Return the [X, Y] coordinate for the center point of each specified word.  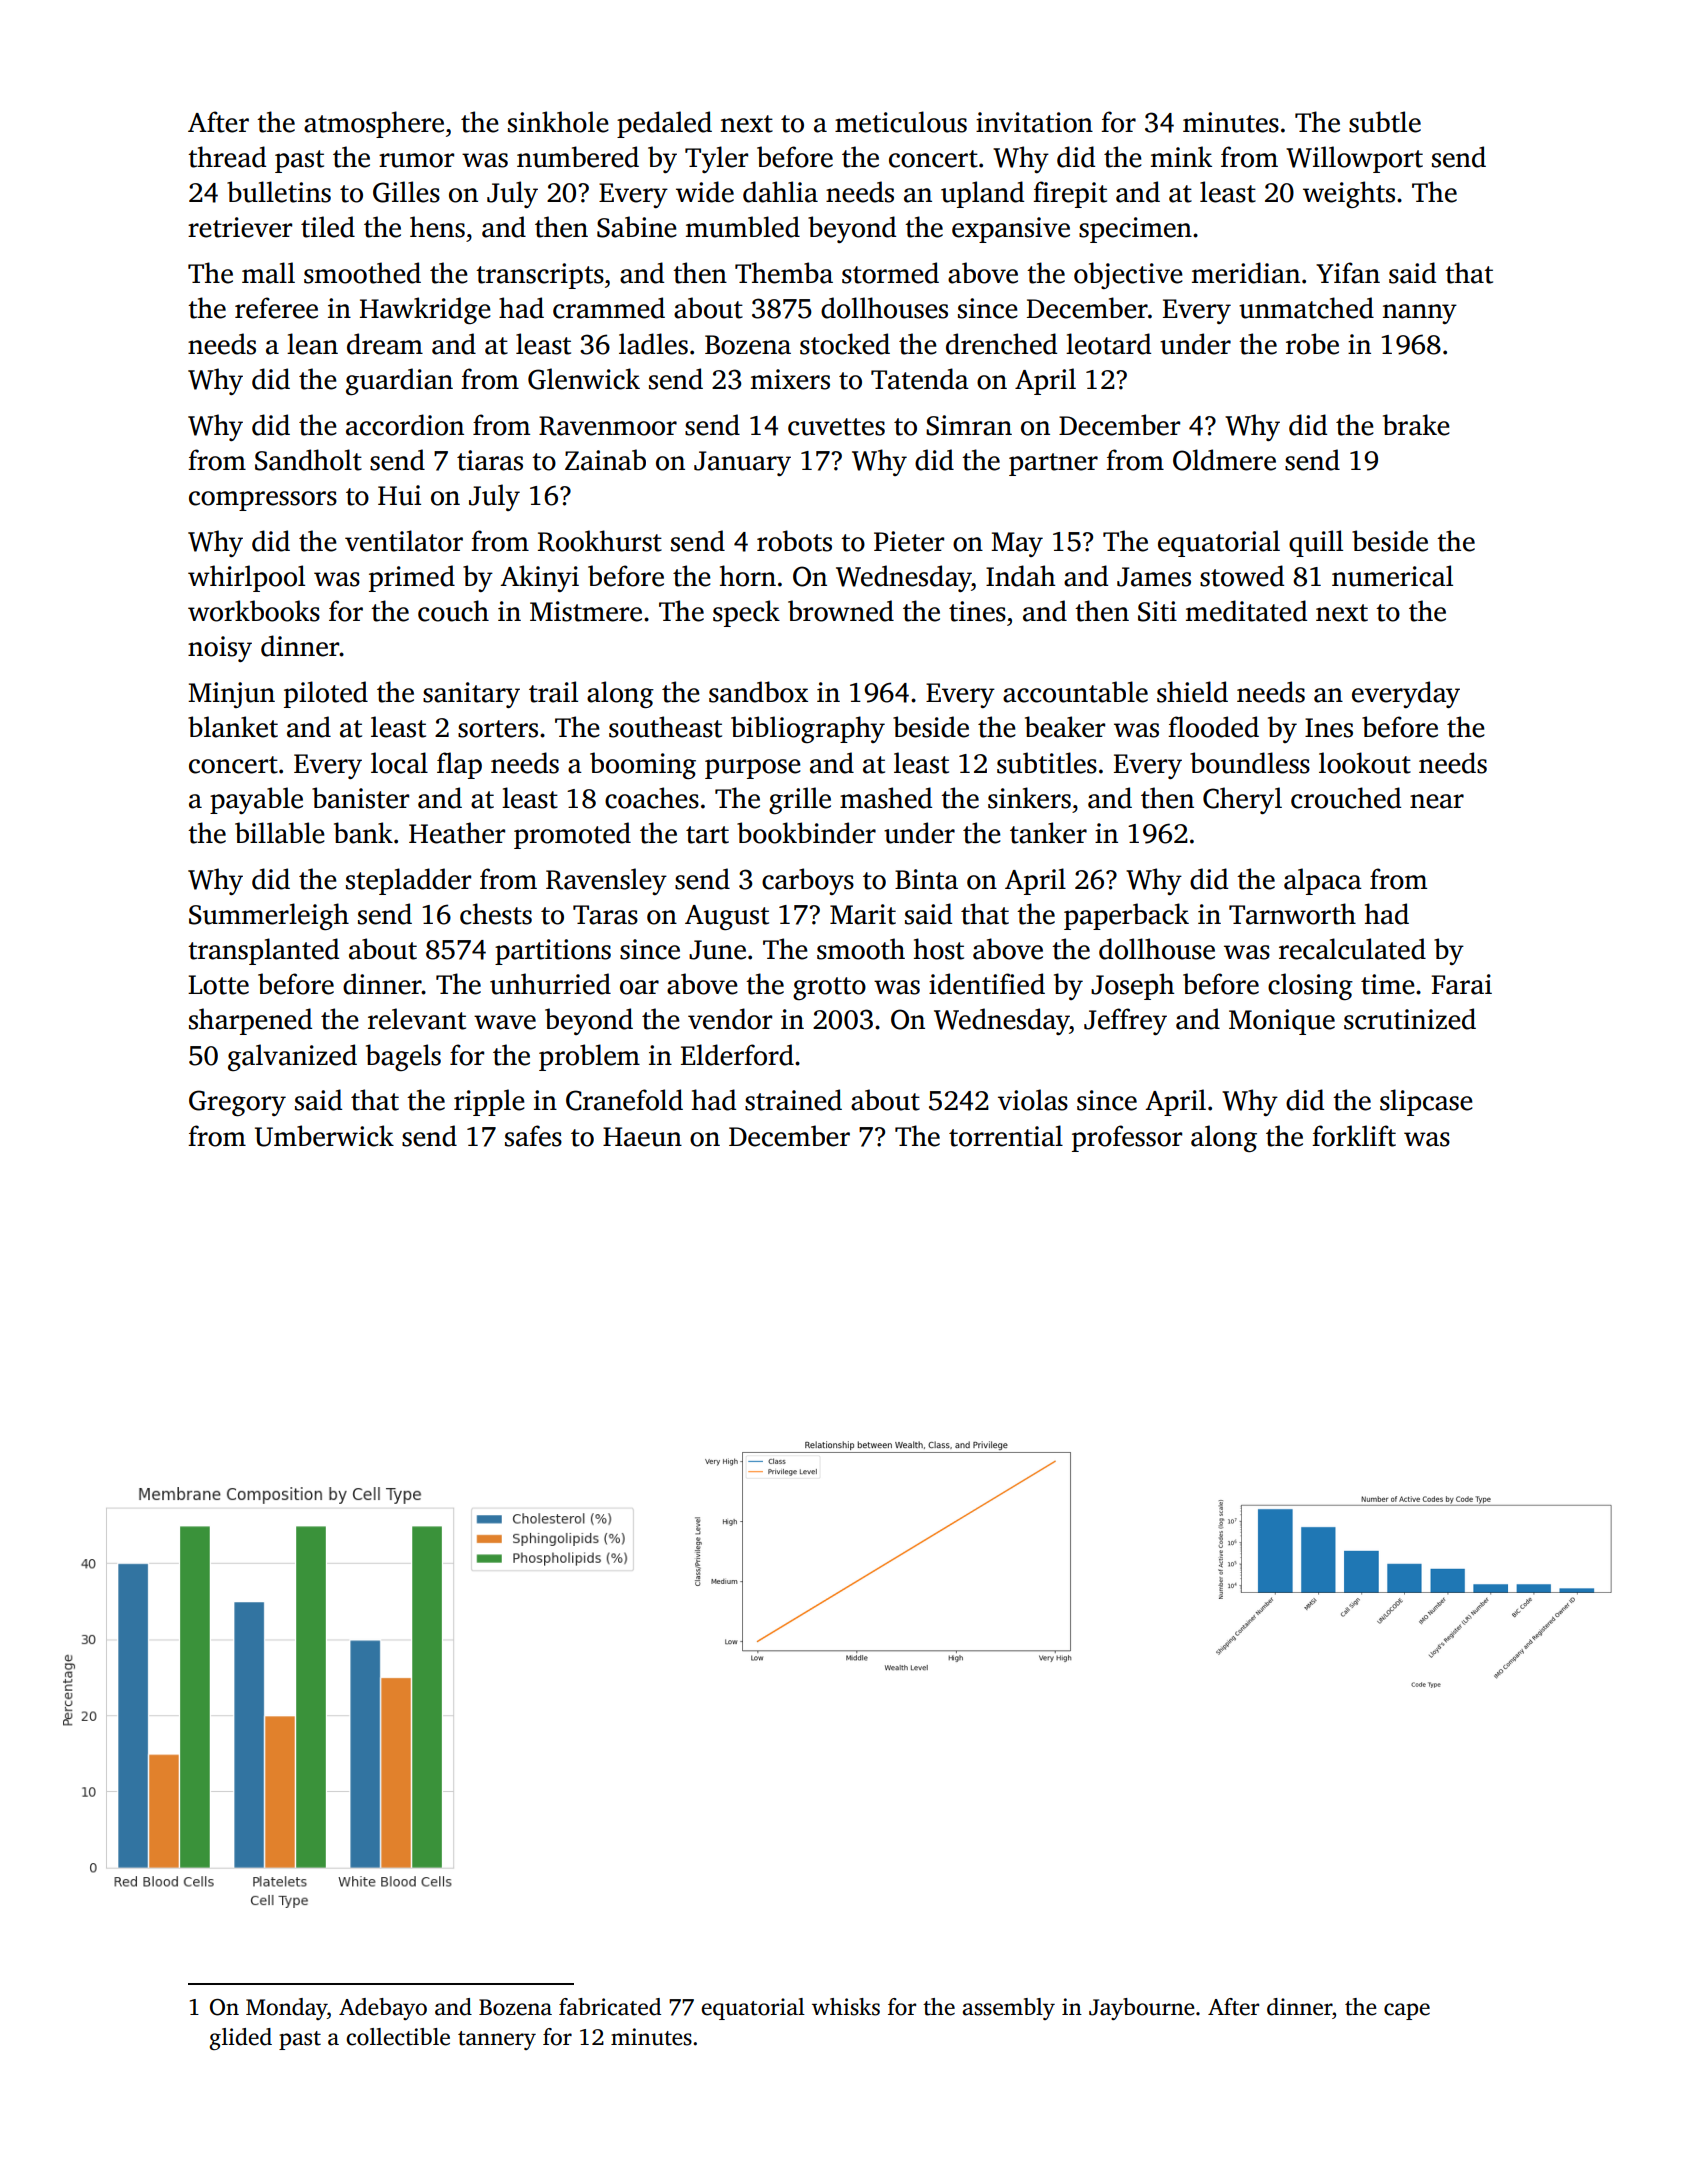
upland [982, 194]
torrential [1006, 1136]
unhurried [550, 984]
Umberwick [324, 1136]
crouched [1346, 798]
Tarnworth [1292, 914]
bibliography [808, 729]
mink [1181, 156]
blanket [233, 727]
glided [241, 2039]
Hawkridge [425, 310]
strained [793, 1100]
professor [1127, 1138]
